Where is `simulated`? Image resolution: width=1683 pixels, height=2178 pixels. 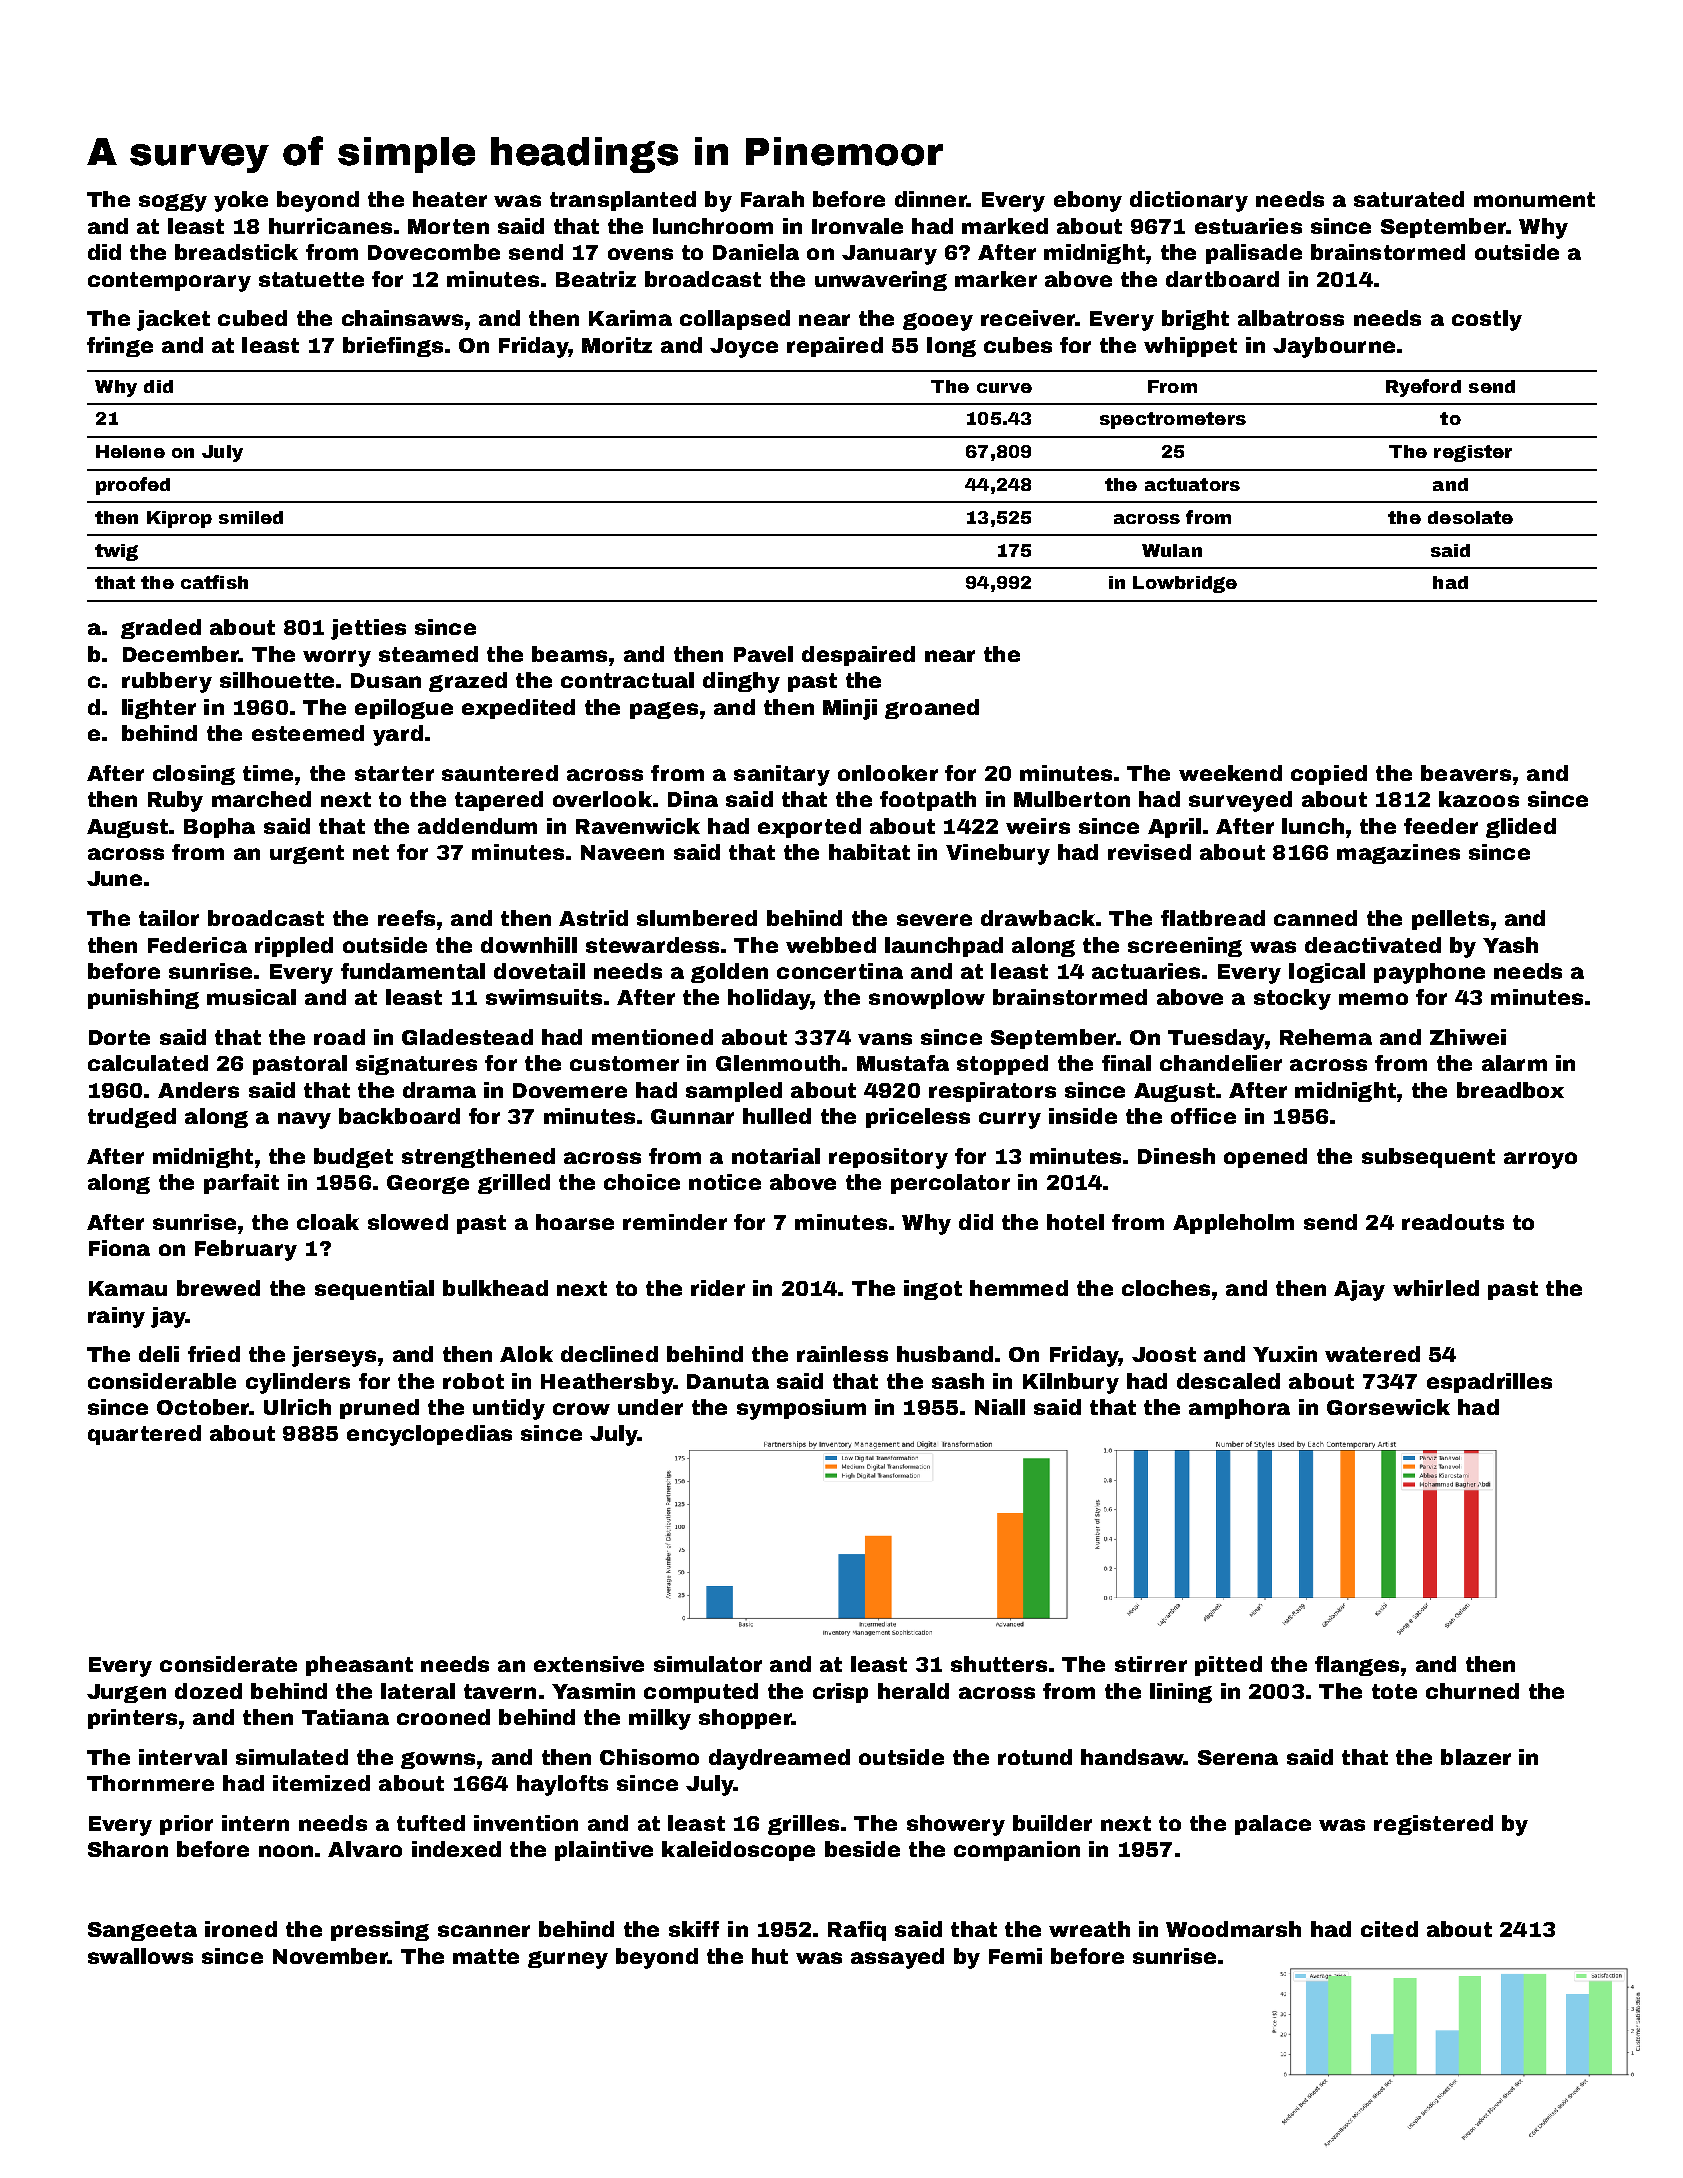
simulated is located at coordinates (292, 1757).
